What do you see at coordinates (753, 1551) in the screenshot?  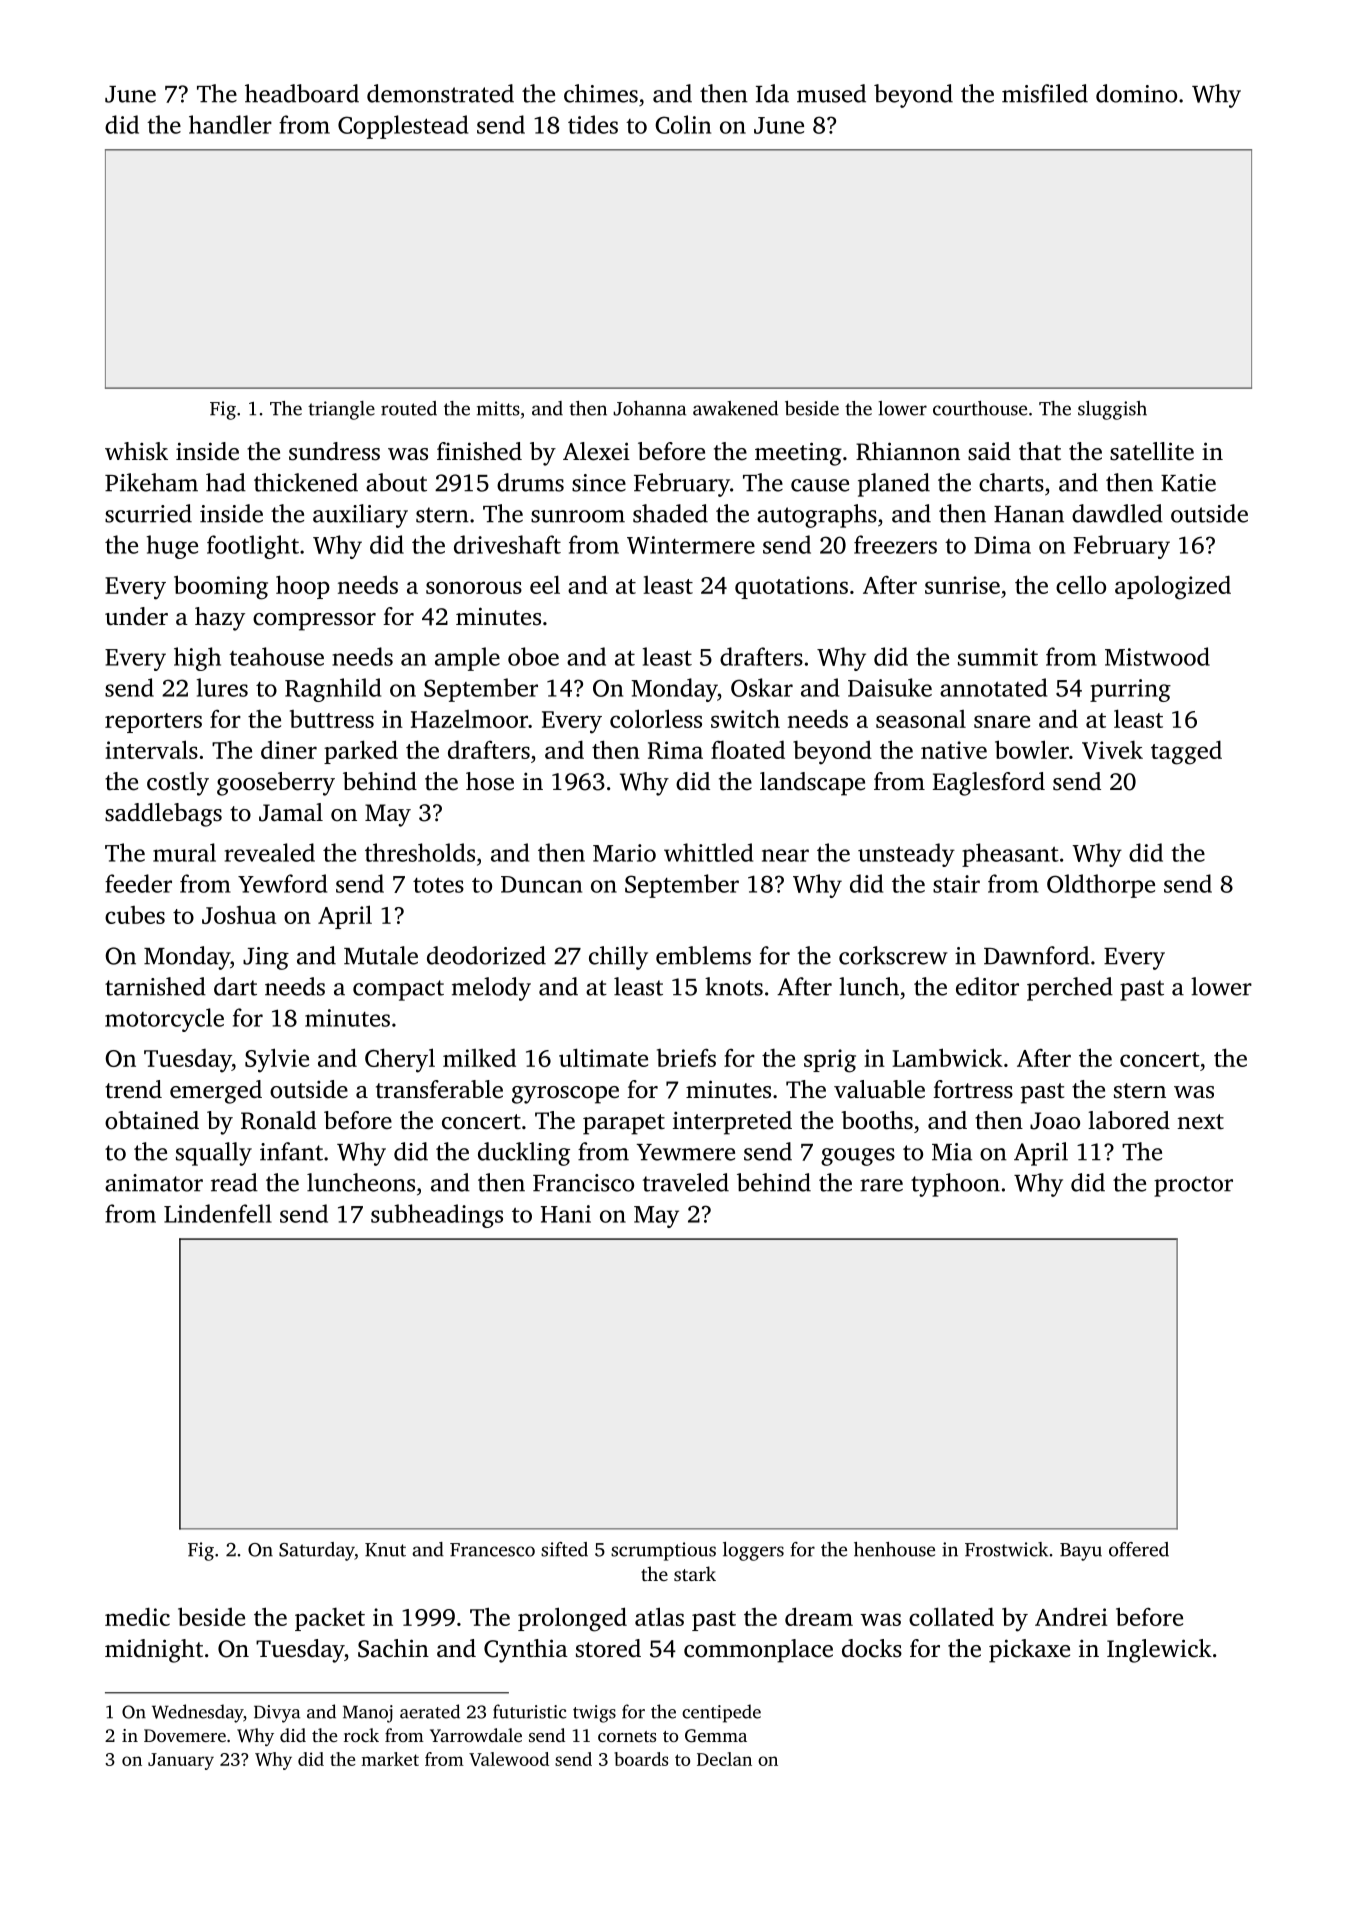 I see `loggers` at bounding box center [753, 1551].
